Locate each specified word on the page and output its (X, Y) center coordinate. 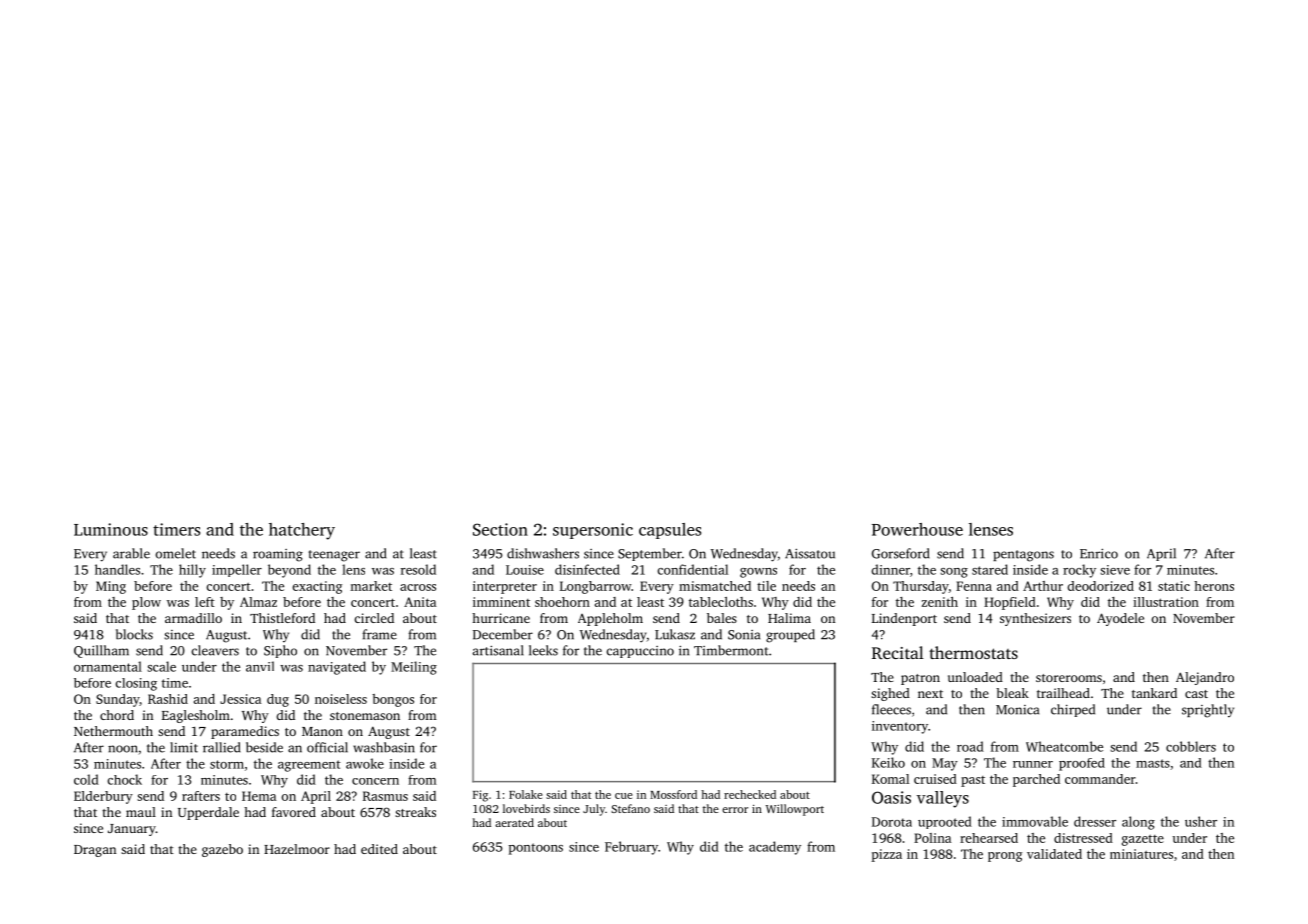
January (132, 830)
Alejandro (1205, 678)
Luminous (111, 529)
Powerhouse (917, 529)
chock (124, 779)
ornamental (108, 666)
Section (500, 529)
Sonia (744, 635)
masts (1153, 763)
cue (624, 796)
